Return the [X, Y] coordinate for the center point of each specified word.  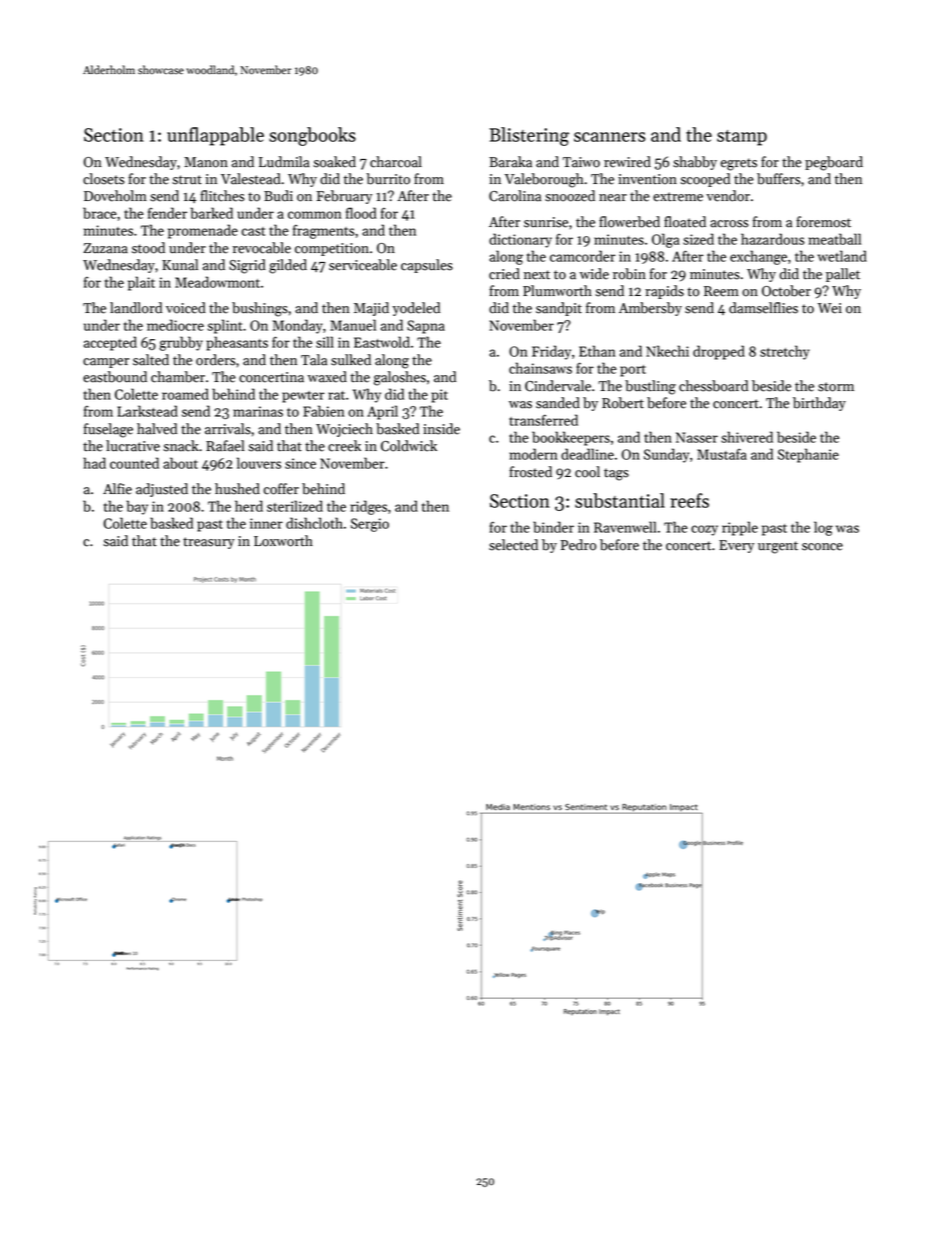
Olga [666, 240]
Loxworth [283, 541]
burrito [388, 179]
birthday [819, 404]
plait [141, 283]
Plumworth [557, 291]
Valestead [251, 179]
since [300, 463]
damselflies [763, 308]
